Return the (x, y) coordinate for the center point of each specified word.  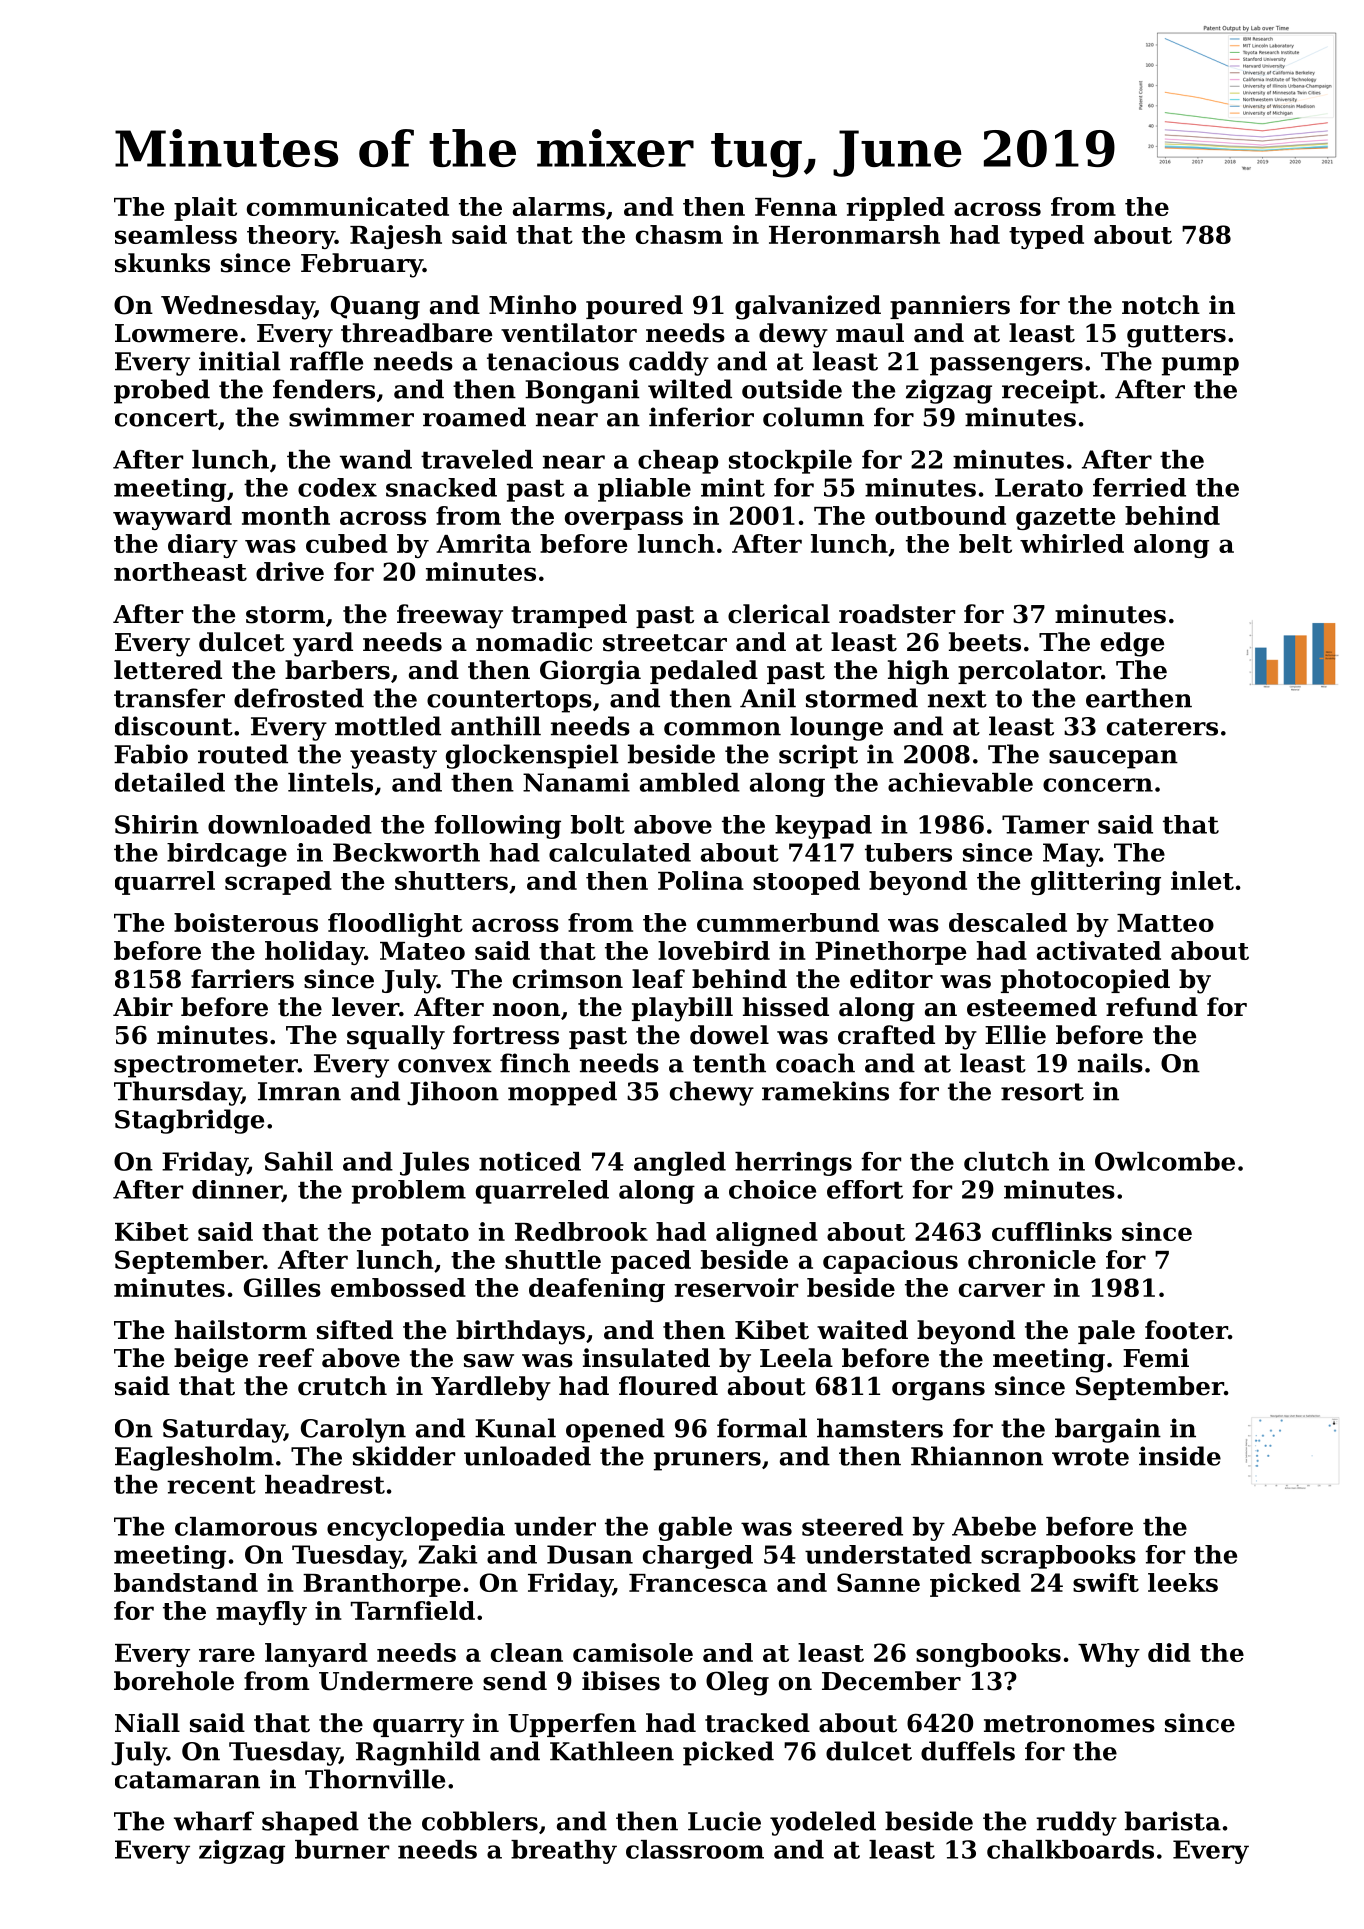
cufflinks (1052, 1231)
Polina (701, 880)
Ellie (1015, 1035)
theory (291, 237)
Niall (147, 1723)
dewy (793, 335)
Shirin (157, 824)
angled (680, 1164)
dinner (237, 1190)
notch (1161, 305)
